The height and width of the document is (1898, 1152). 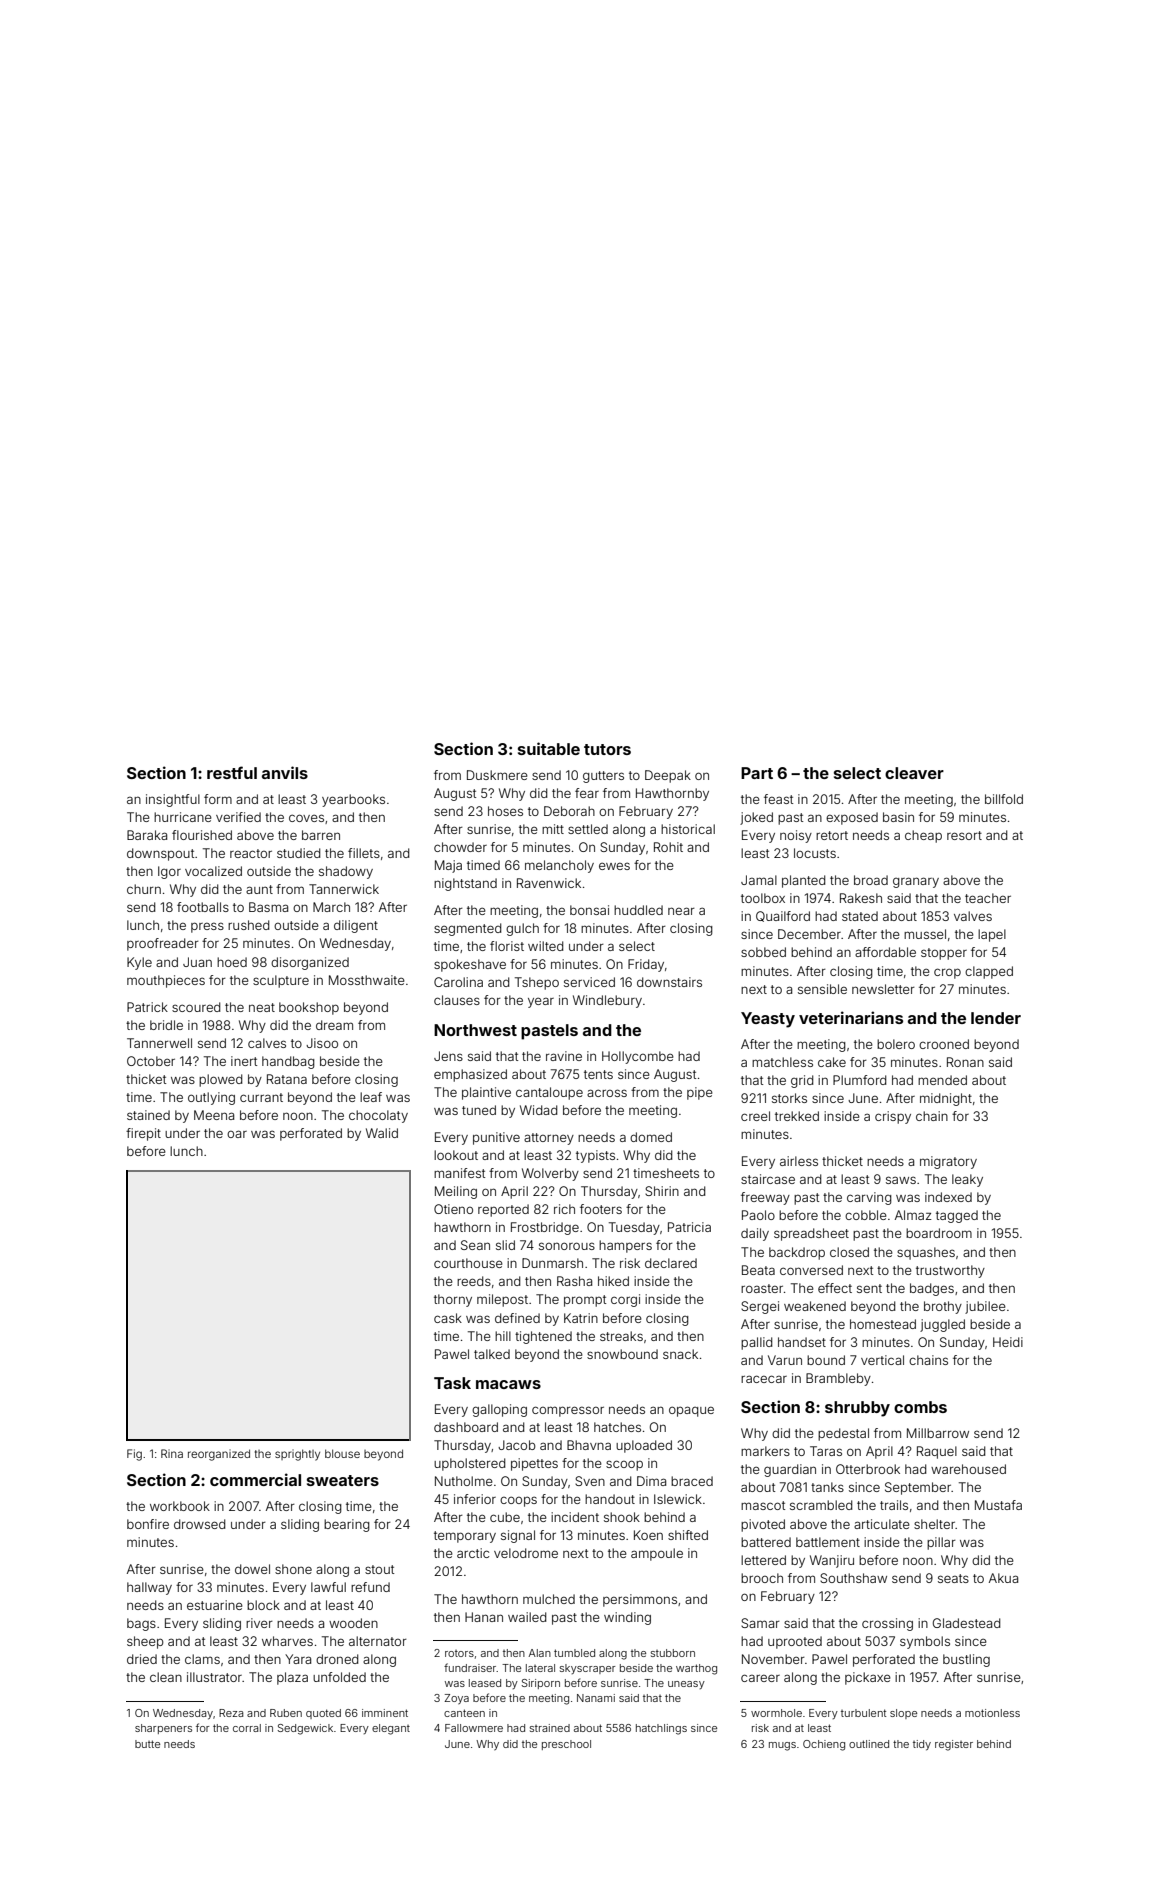 I want to click on cleaver, so click(x=914, y=773).
